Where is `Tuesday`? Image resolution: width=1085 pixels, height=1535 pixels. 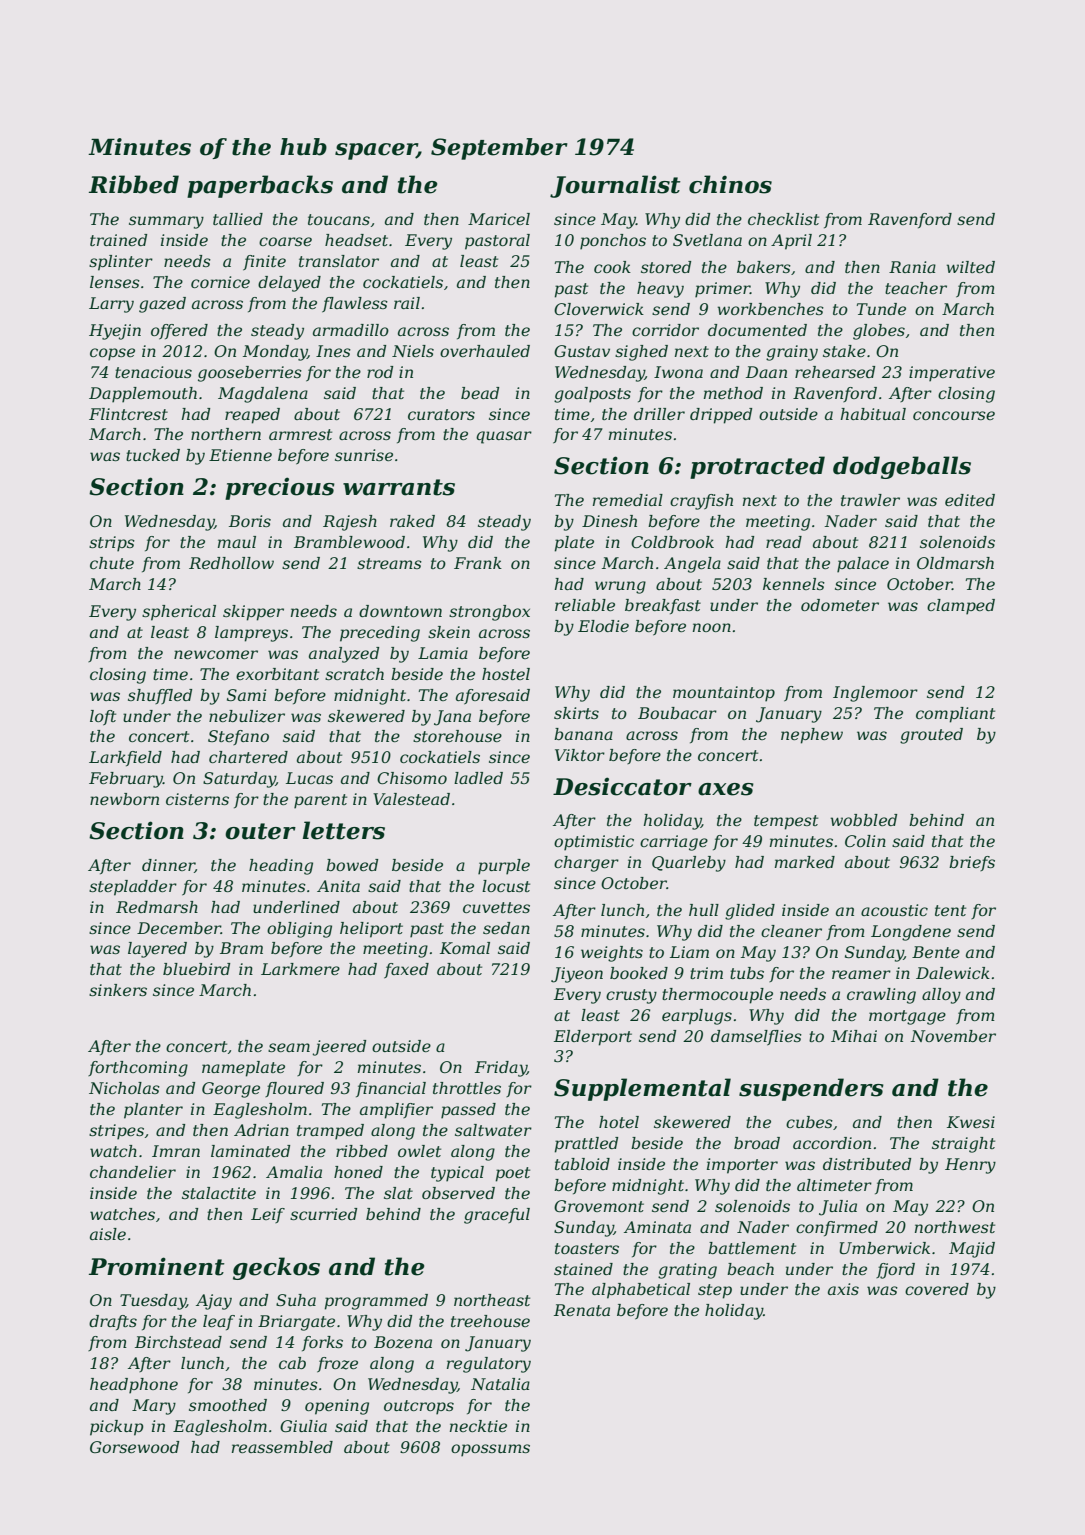
Tuesday is located at coordinates (153, 1302).
